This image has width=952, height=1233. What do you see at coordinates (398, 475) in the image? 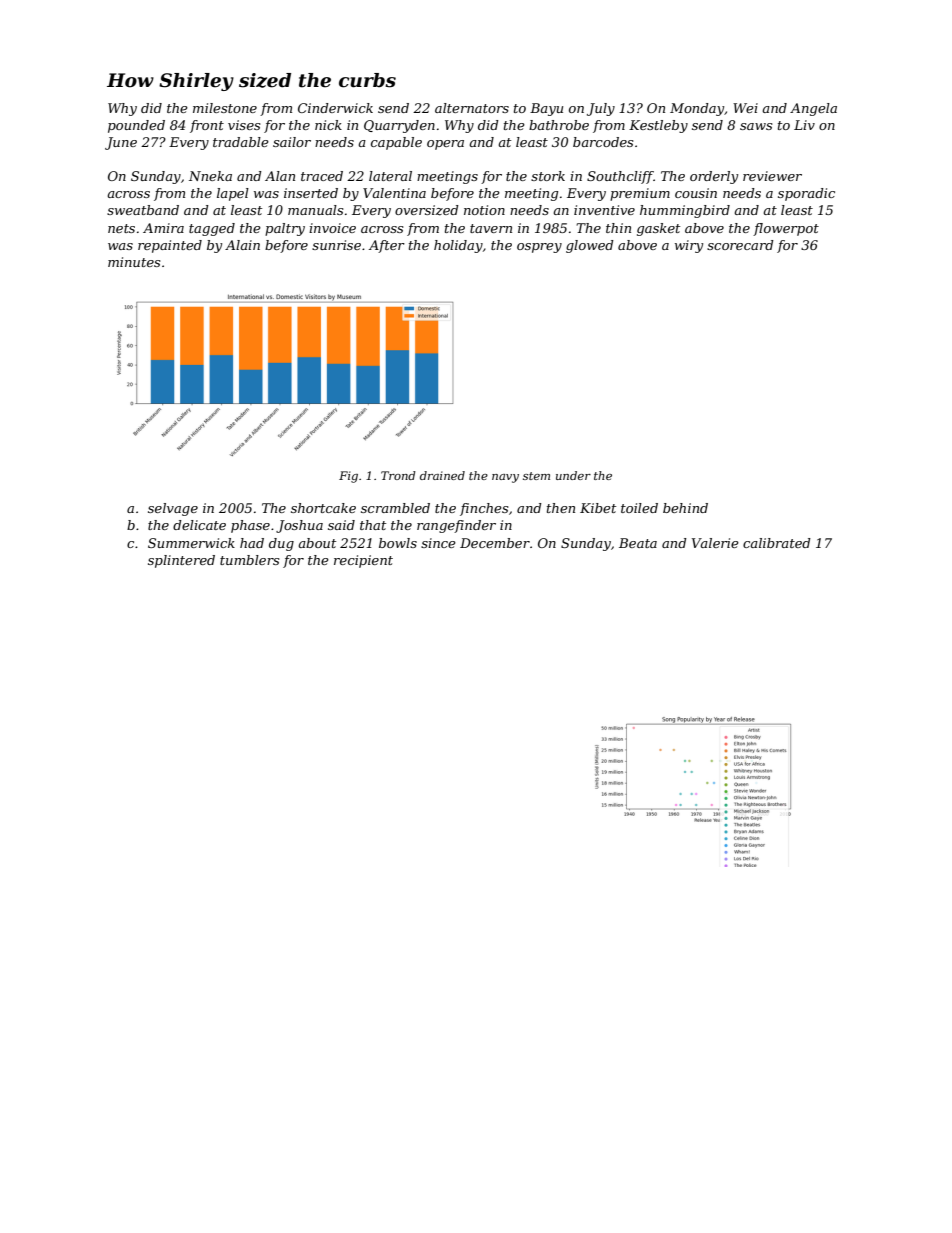
I see `Trond` at bounding box center [398, 475].
